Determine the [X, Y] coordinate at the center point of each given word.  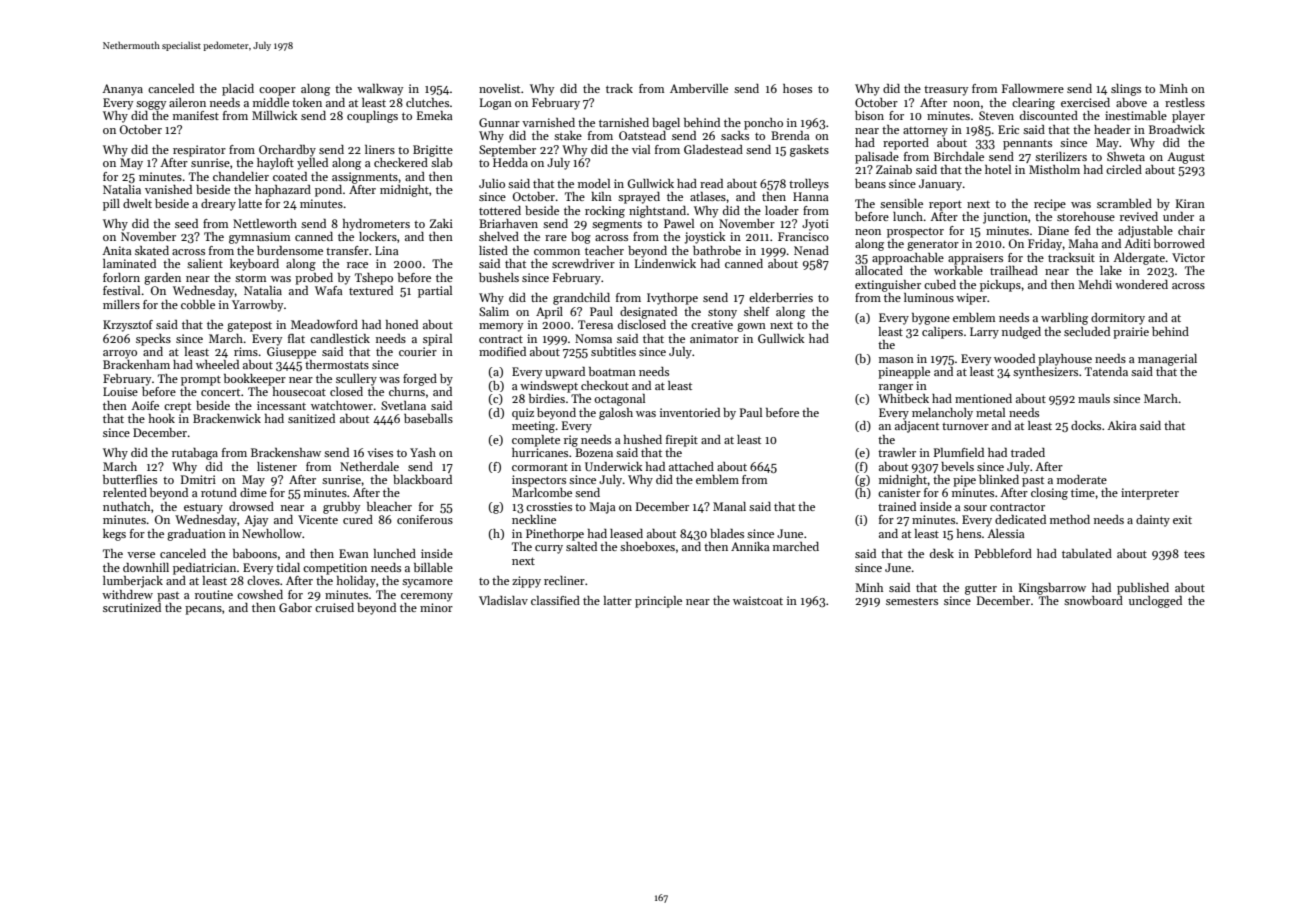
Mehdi [1095, 284]
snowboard [1093, 600]
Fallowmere [1033, 88]
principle [658, 602]
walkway [380, 90]
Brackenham [136, 364]
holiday [356, 582]
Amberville [699, 88]
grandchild [581, 299]
